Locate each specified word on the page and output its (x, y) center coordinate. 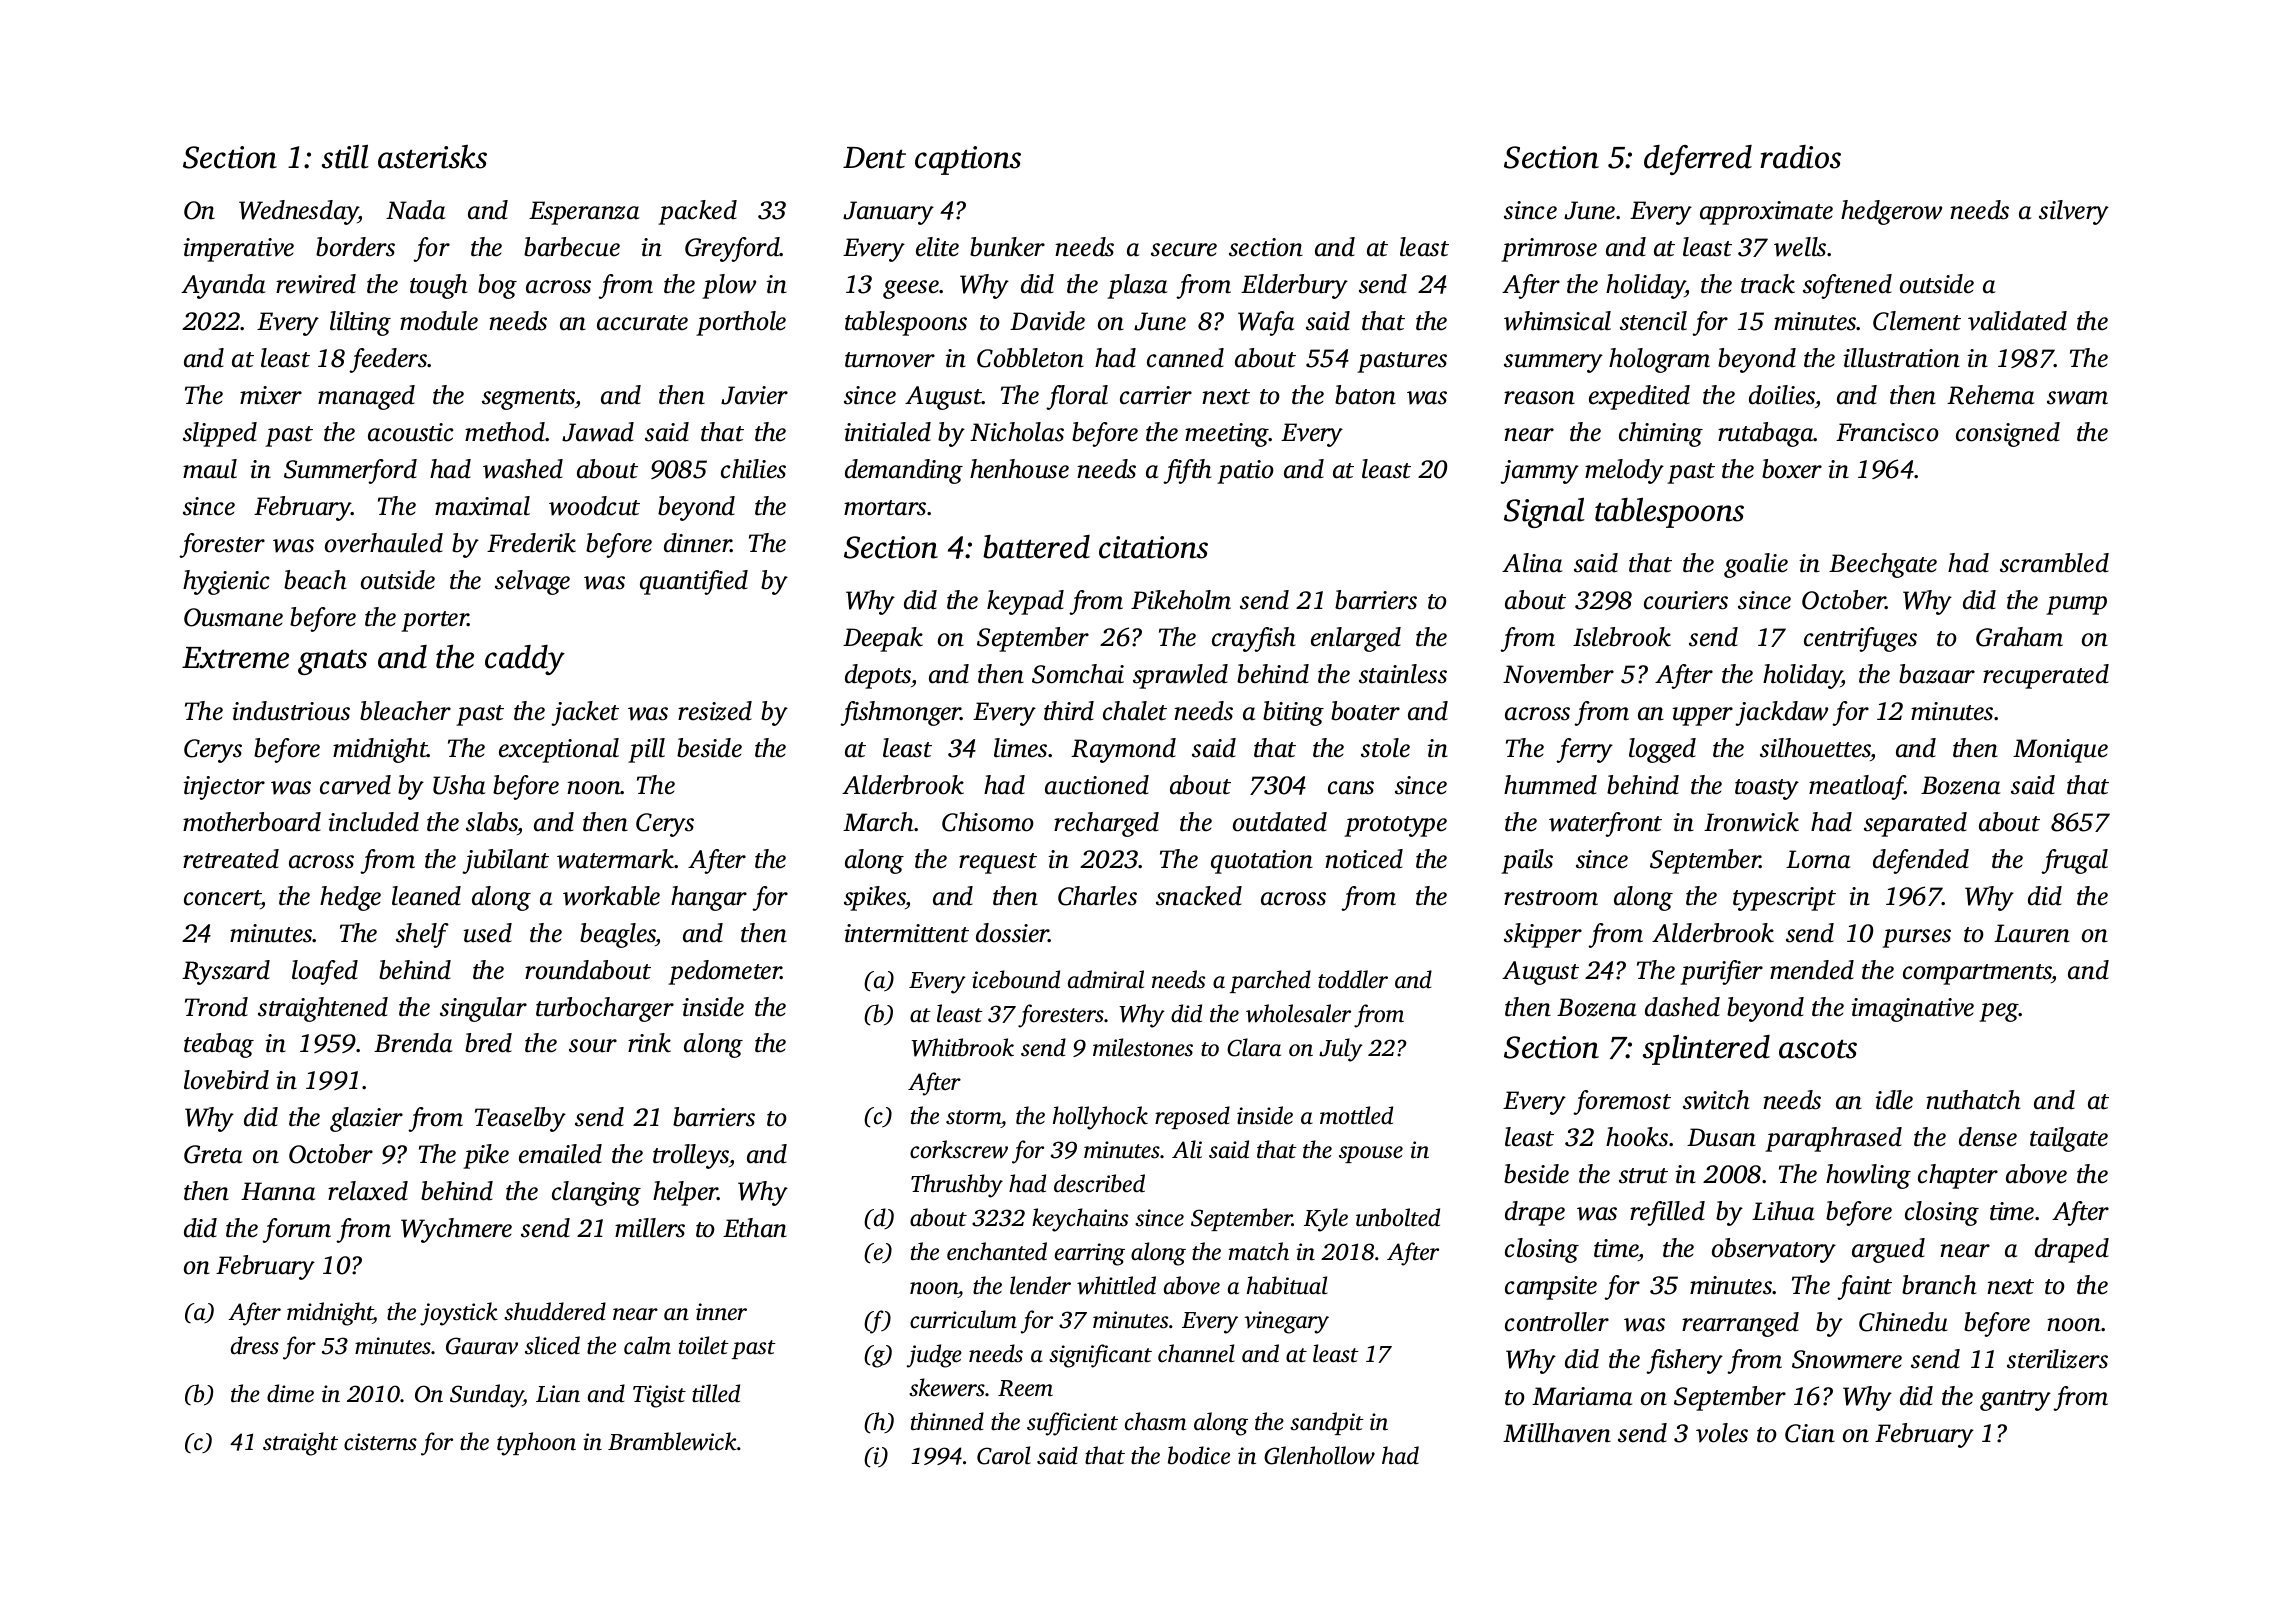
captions (968, 160)
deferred (1698, 160)
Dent (874, 158)
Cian (1810, 1433)
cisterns (380, 1442)
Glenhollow (1319, 1455)
